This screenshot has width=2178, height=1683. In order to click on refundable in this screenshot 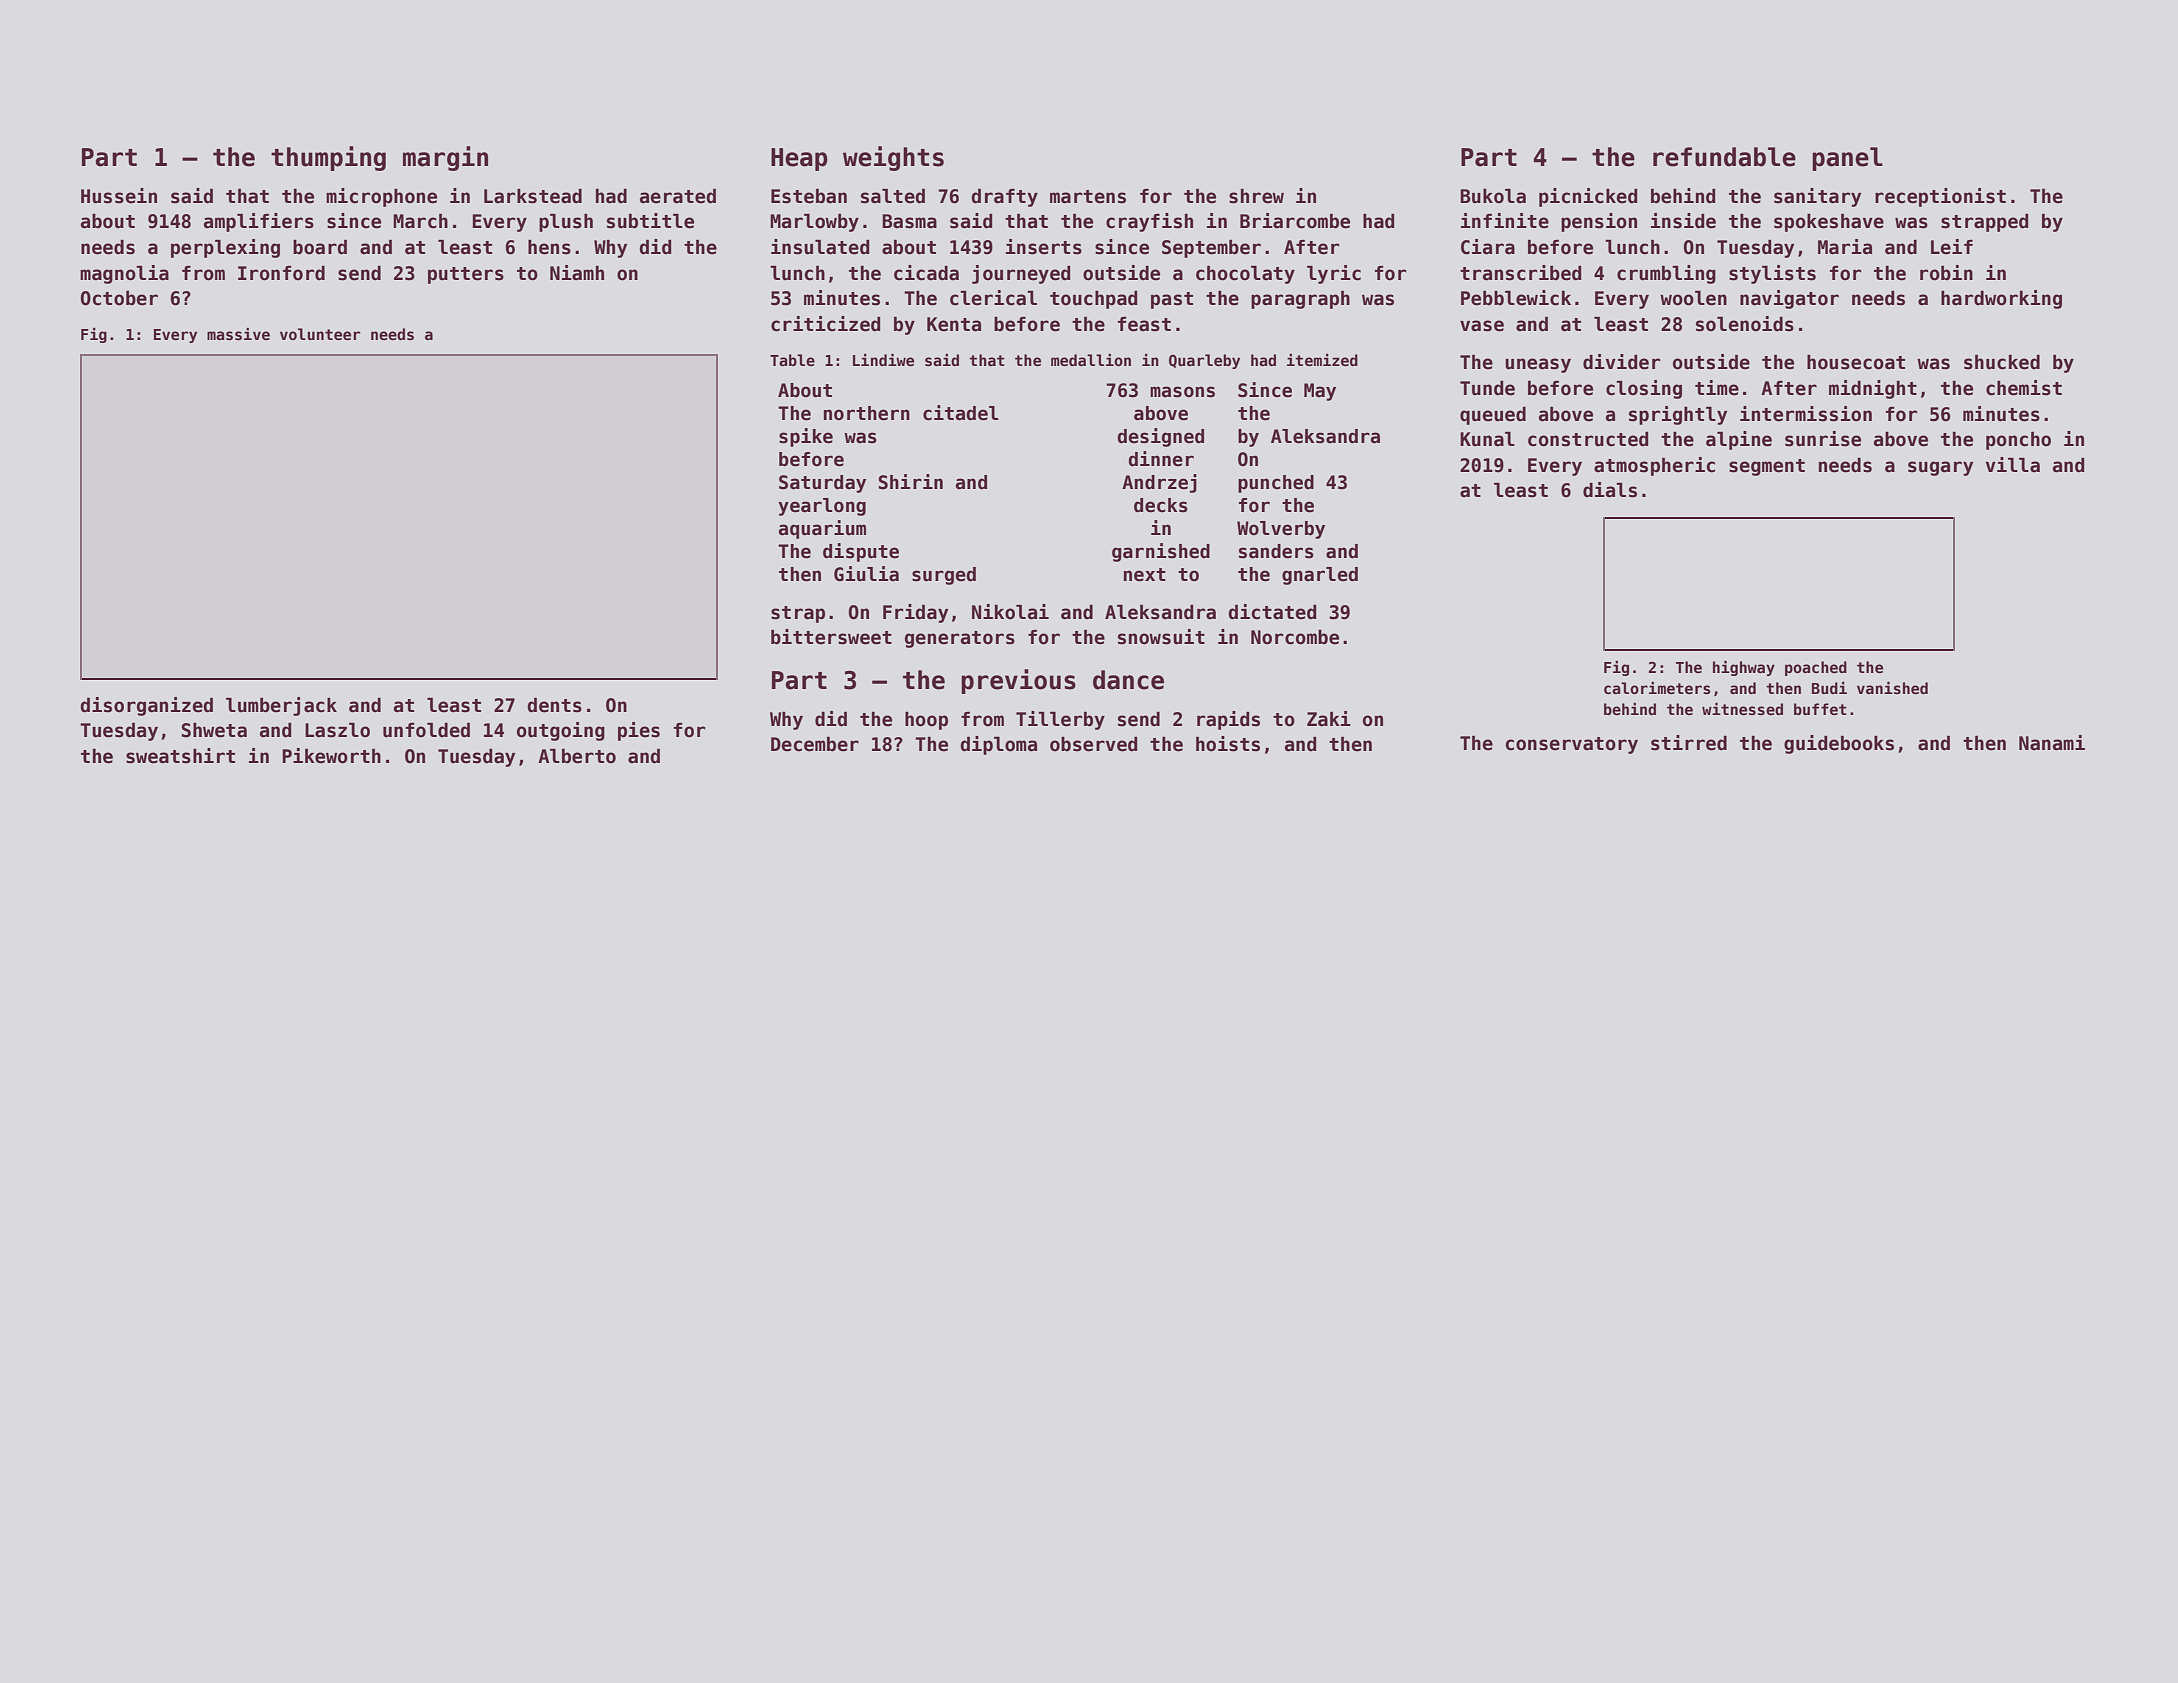, I will do `click(1724, 157)`.
